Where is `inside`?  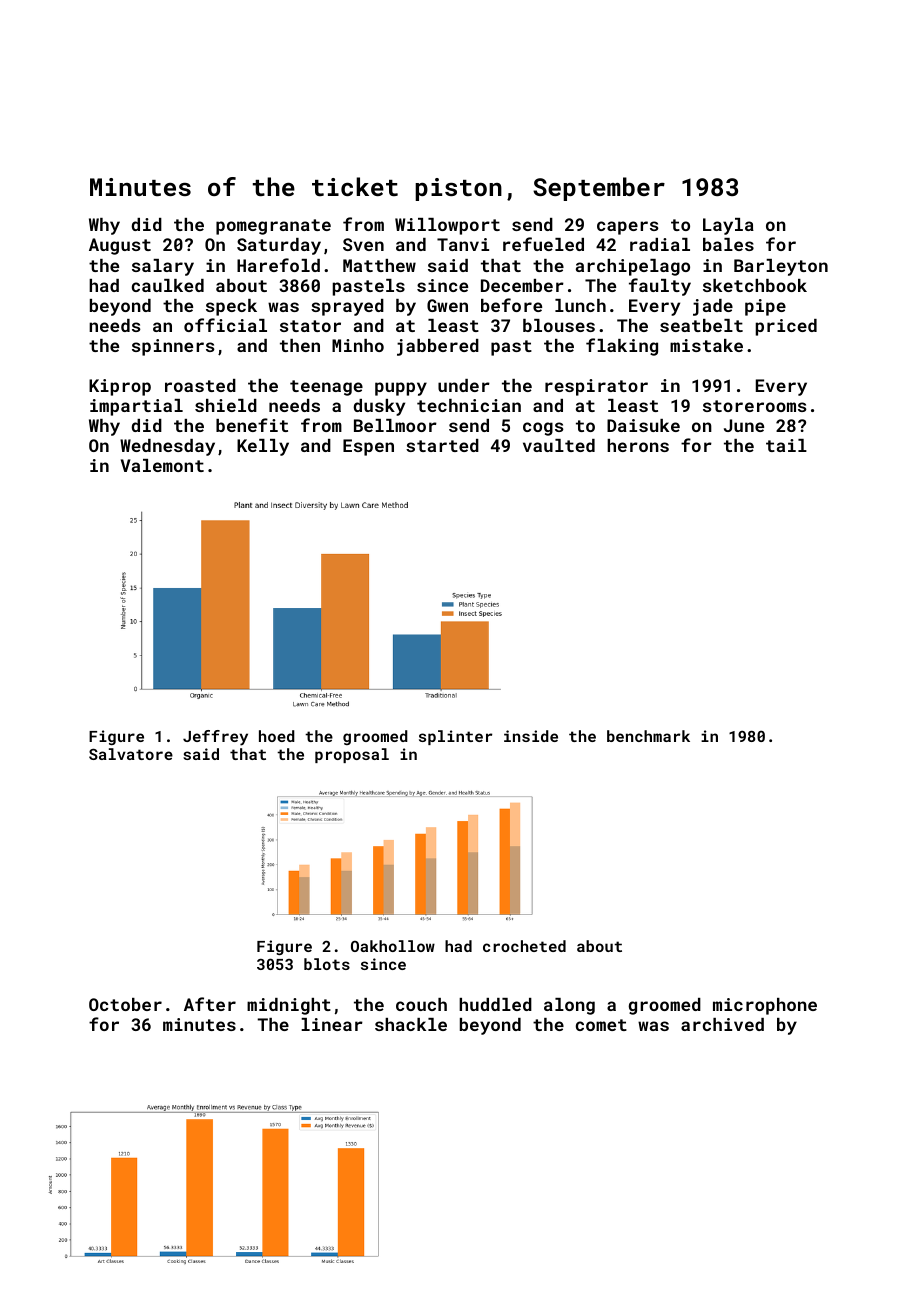
inside is located at coordinates (531, 736).
